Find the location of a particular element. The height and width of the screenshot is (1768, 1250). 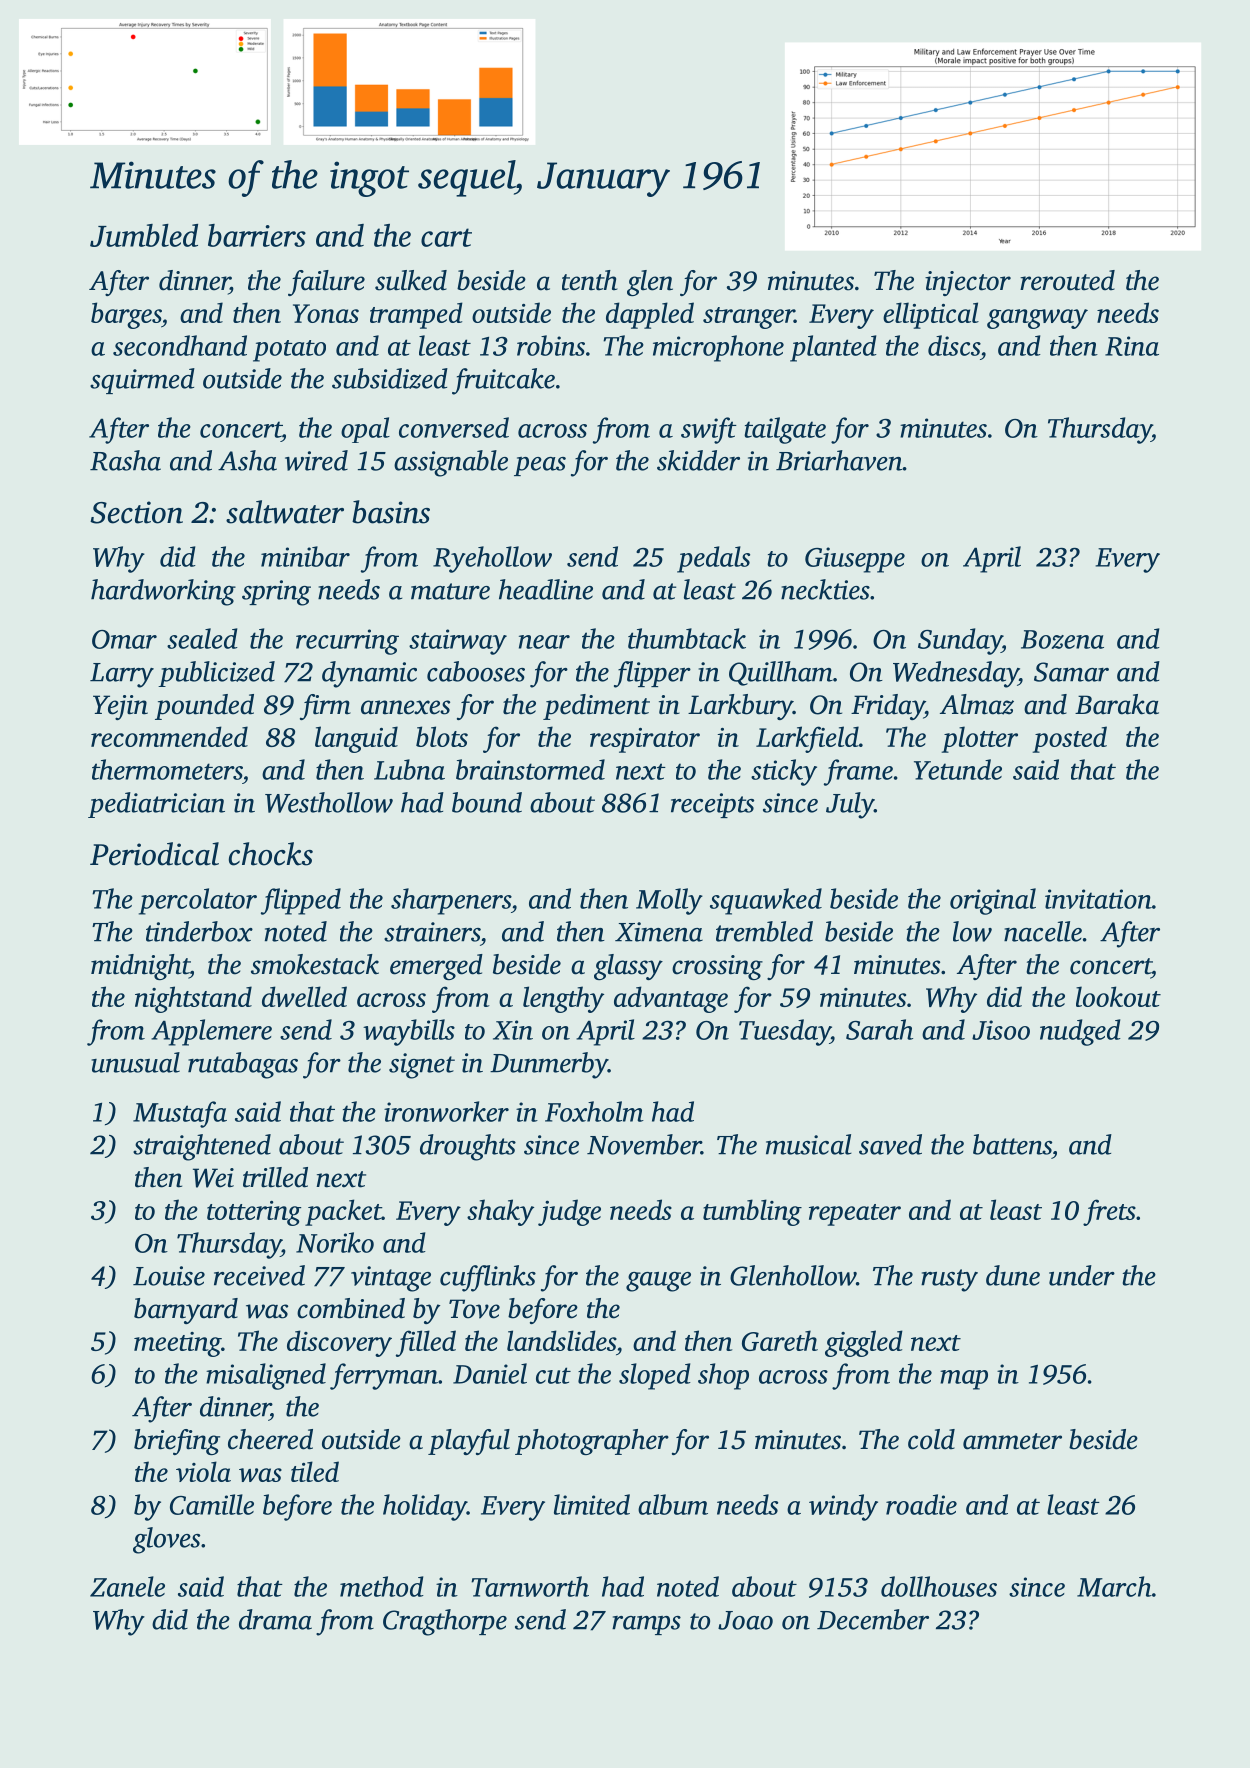

unusual is located at coordinates (136, 1062).
